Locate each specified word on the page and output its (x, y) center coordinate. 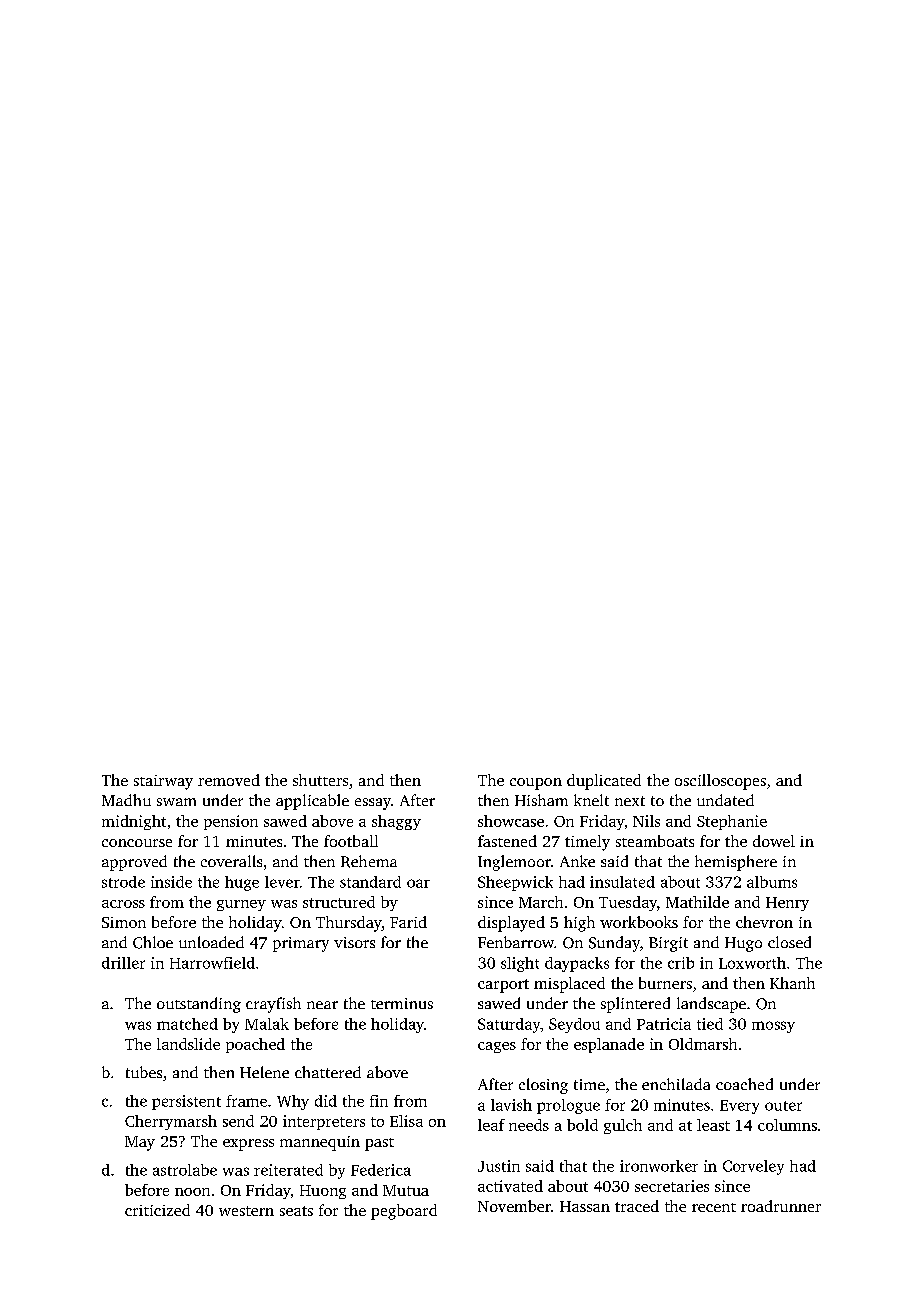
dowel (774, 841)
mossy (773, 1027)
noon (192, 1192)
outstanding (199, 1005)
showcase (511, 821)
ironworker (659, 1166)
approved (134, 863)
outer (783, 1106)
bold (582, 1125)
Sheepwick (515, 883)
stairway (163, 782)
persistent (186, 1102)
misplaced (569, 985)
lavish (511, 1105)
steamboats (655, 841)
